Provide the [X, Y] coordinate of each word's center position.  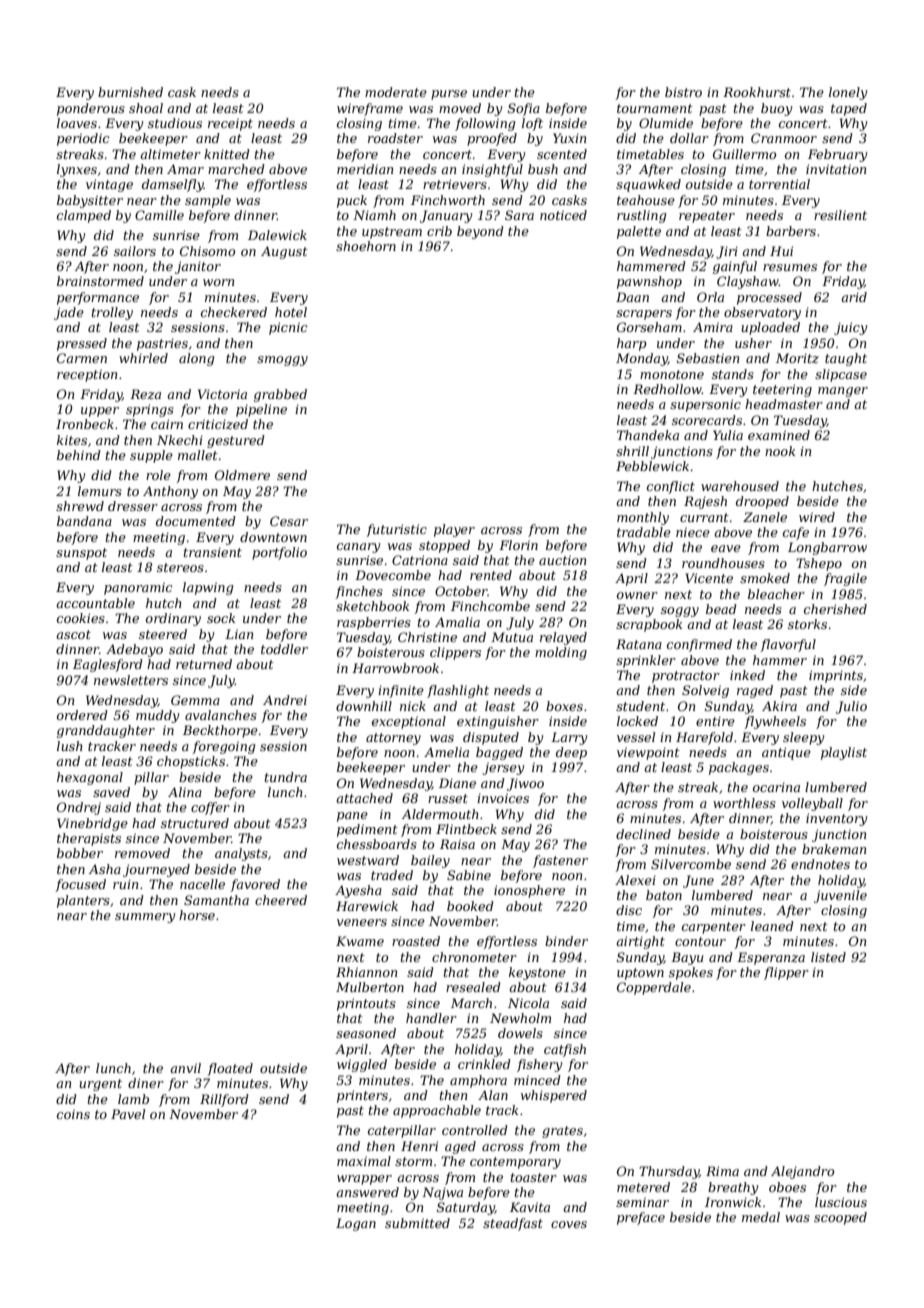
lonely [848, 93]
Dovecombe [393, 575]
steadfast [513, 1224]
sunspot [81, 554]
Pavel [128, 1114]
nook [780, 451]
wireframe [370, 109]
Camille [159, 215]
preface [641, 1218]
